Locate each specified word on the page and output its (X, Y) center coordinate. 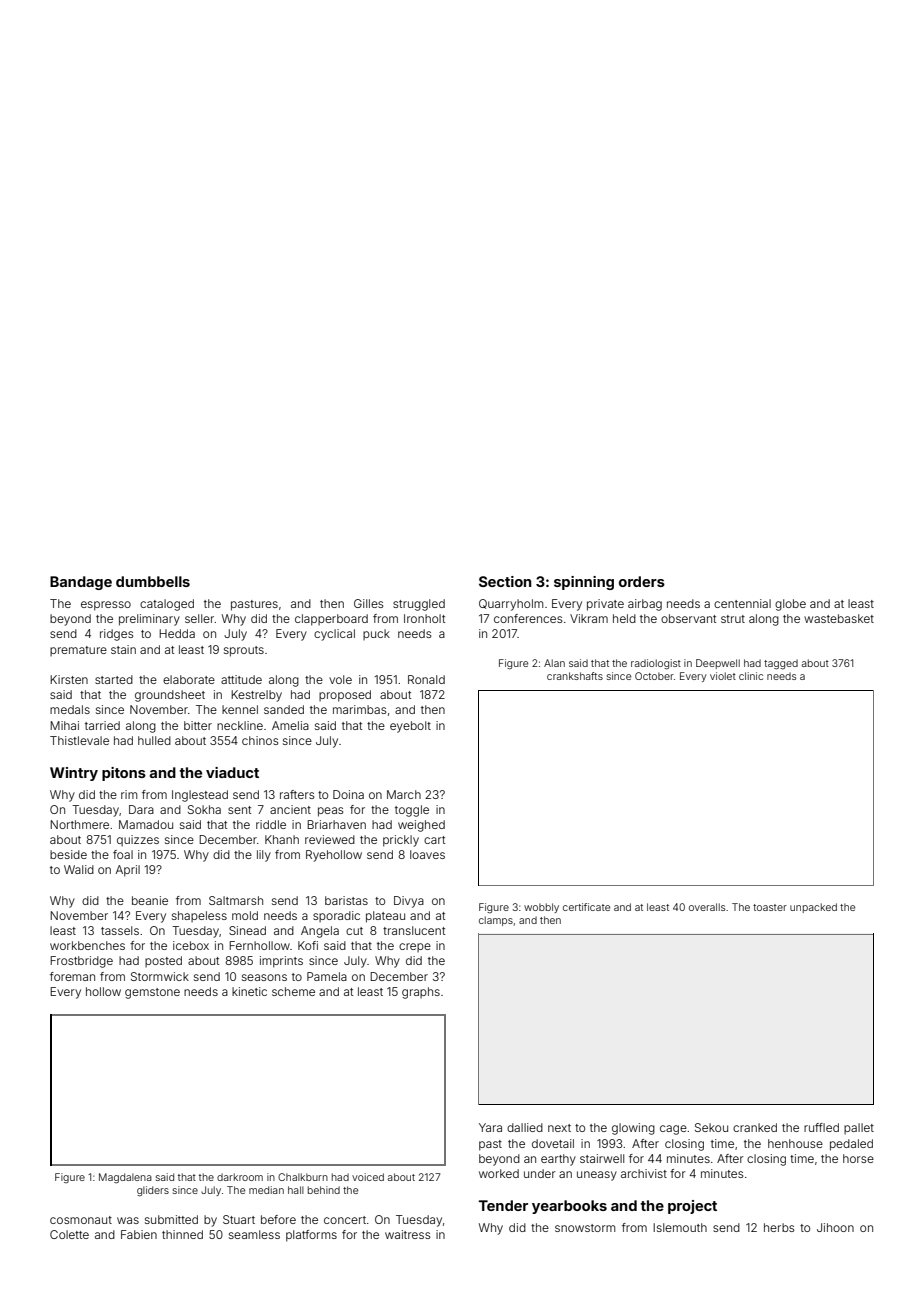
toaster (770, 907)
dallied (525, 1127)
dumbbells (153, 581)
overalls (707, 907)
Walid (79, 869)
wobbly (541, 908)
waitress (407, 1234)
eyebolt (410, 727)
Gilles (368, 603)
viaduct (232, 772)
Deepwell (718, 664)
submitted (171, 1219)
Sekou (711, 1127)
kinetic (249, 991)
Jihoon (835, 1227)
